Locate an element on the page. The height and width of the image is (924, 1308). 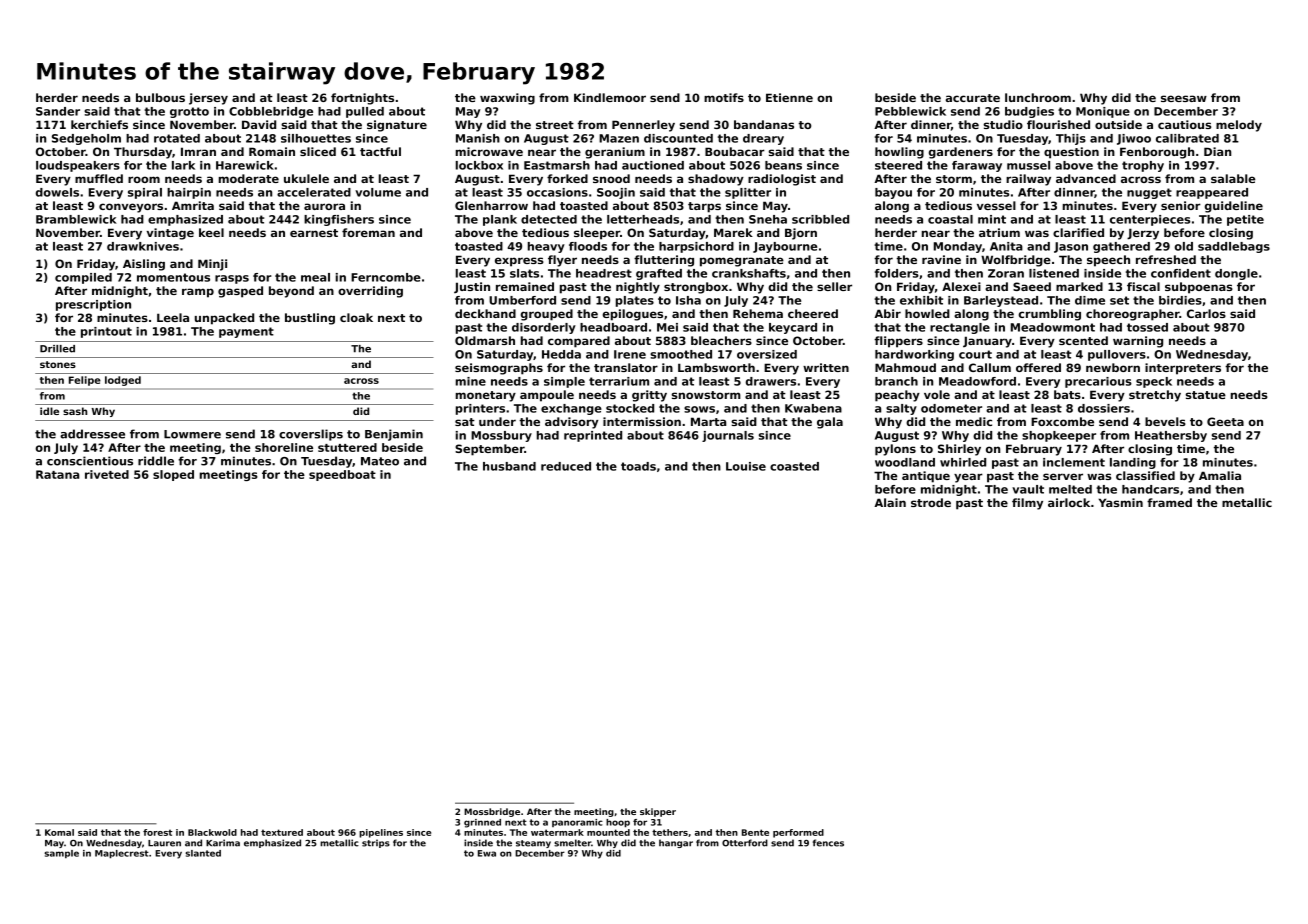
riveted is located at coordinates (107, 474).
